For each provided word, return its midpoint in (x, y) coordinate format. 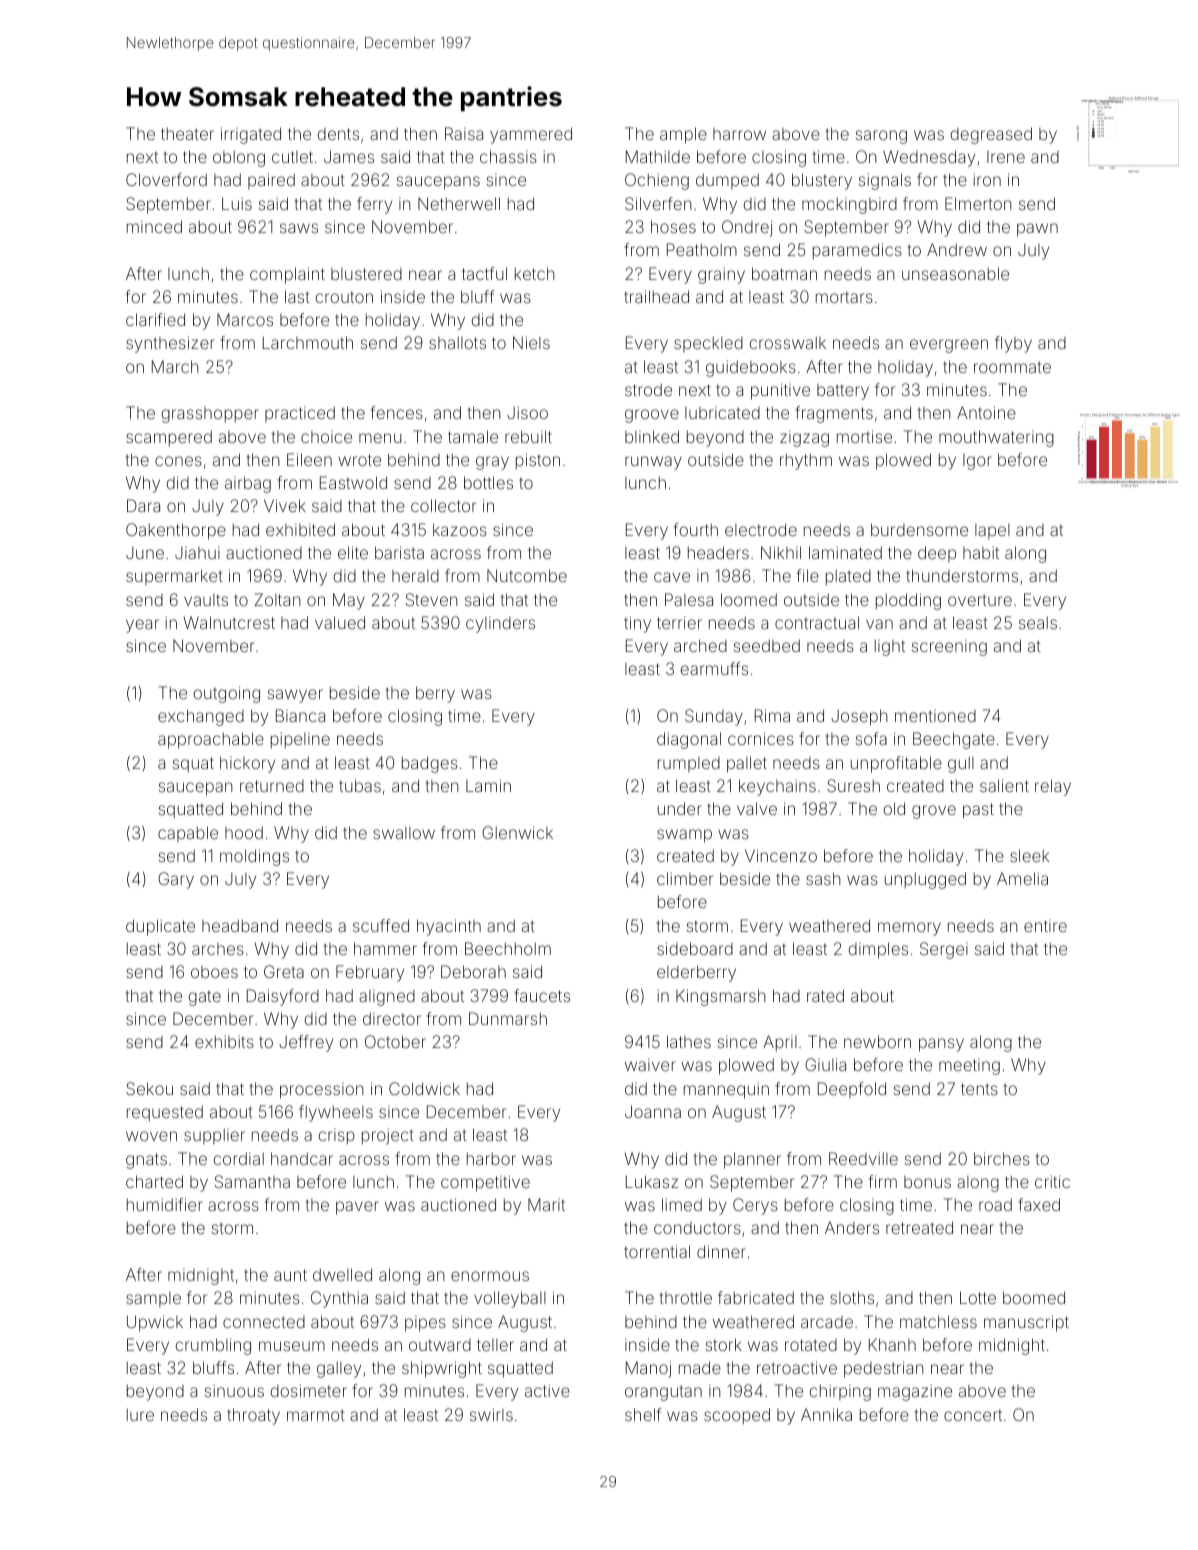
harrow (739, 134)
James (349, 156)
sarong (881, 137)
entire (1045, 926)
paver (357, 1208)
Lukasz (652, 1181)
